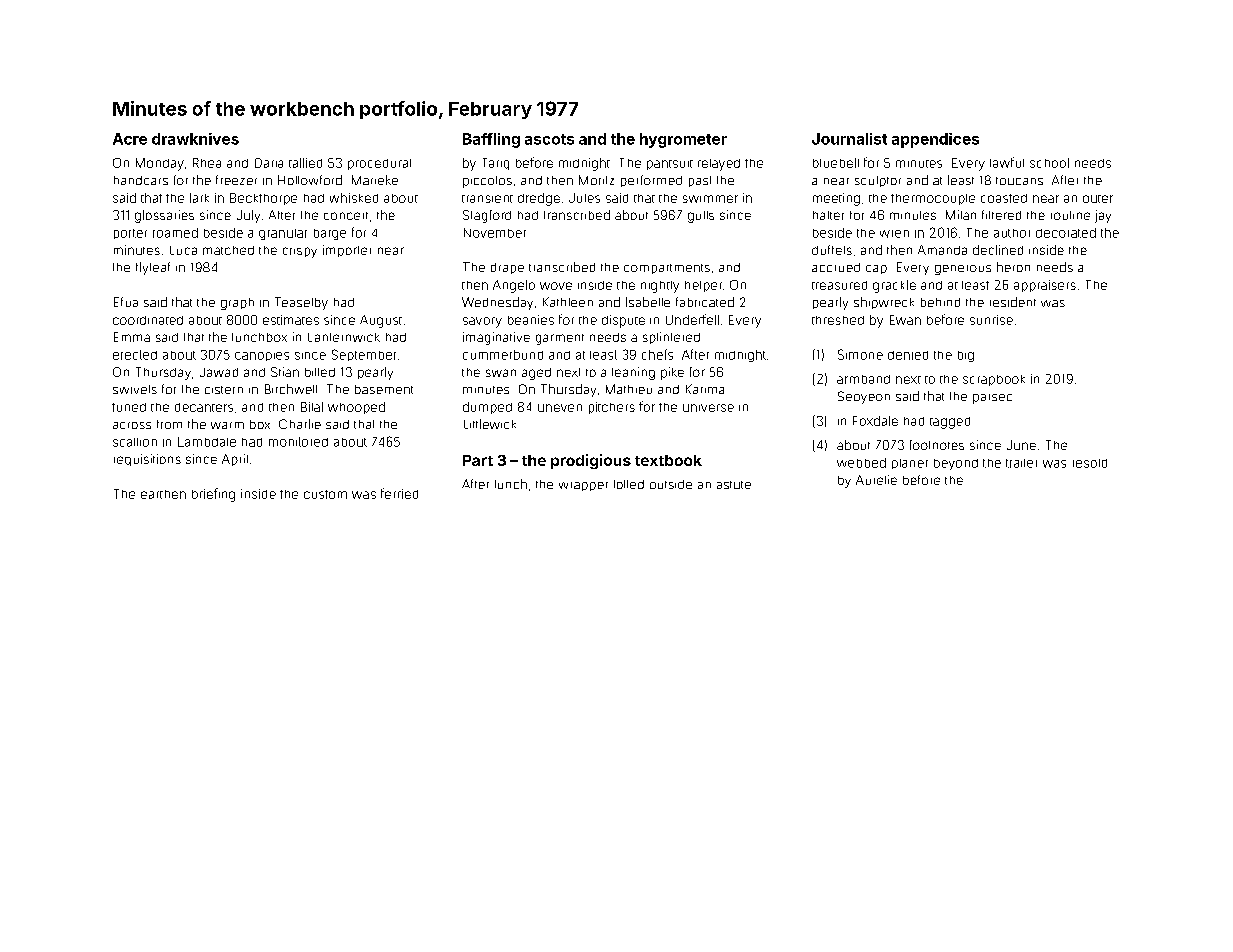 This screenshot has height=952, width=1233. Describe the element at coordinates (219, 372) in the screenshot. I see `Jawad` at that location.
